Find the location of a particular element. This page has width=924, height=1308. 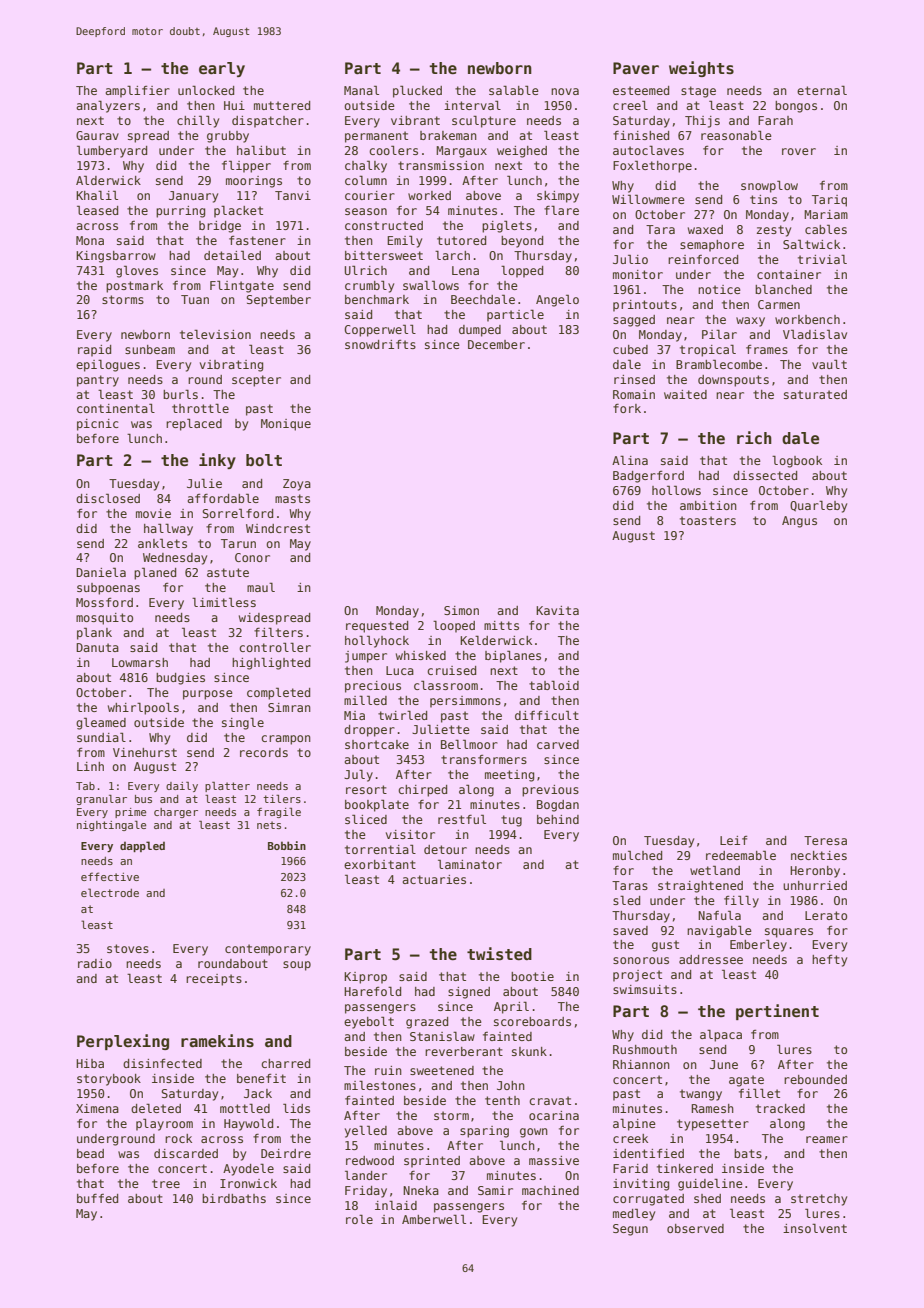

fastener is located at coordinates (257, 240).
